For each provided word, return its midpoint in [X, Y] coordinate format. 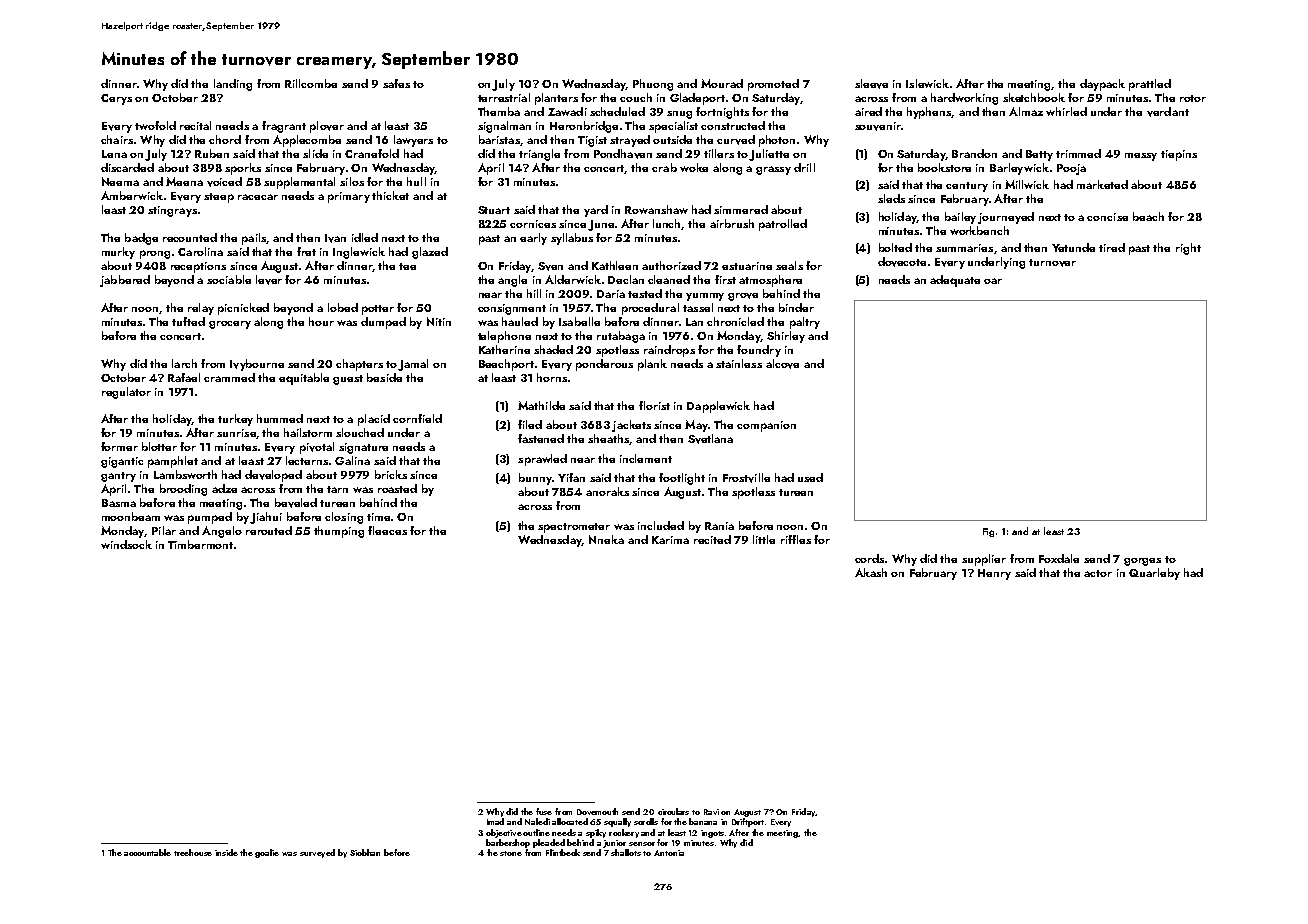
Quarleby [1154, 574]
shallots [626, 852]
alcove [782, 364]
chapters [359, 365]
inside [226, 852]
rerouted [269, 530]
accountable [147, 852]
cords [869, 558]
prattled [1150, 85]
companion [766, 426]
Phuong [653, 85]
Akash [871, 572]
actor [1098, 573]
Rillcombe [311, 83]
